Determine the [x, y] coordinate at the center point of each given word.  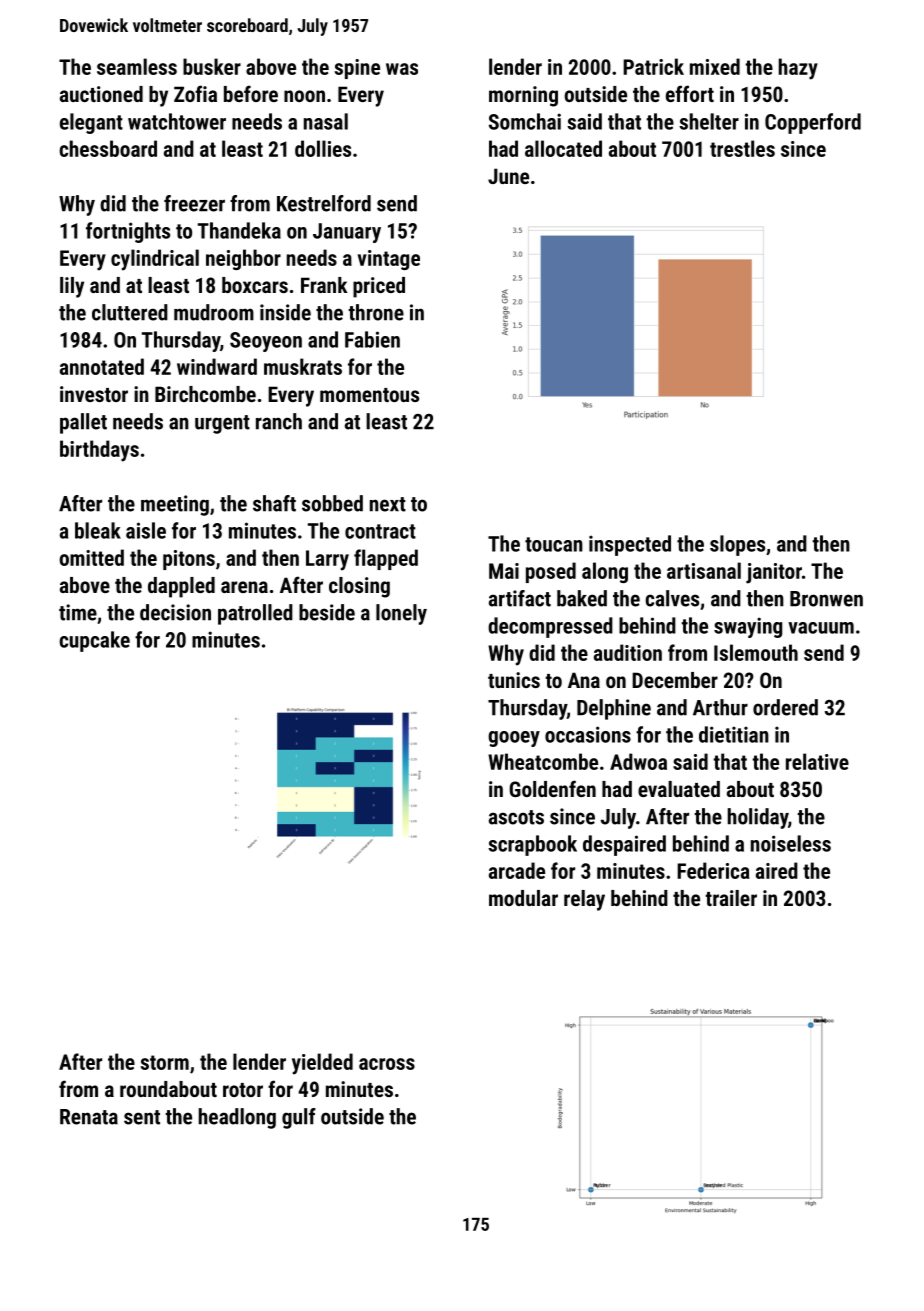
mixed [715, 66]
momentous [369, 395]
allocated [563, 148]
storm [164, 1062]
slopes [737, 545]
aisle [146, 530]
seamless [137, 66]
